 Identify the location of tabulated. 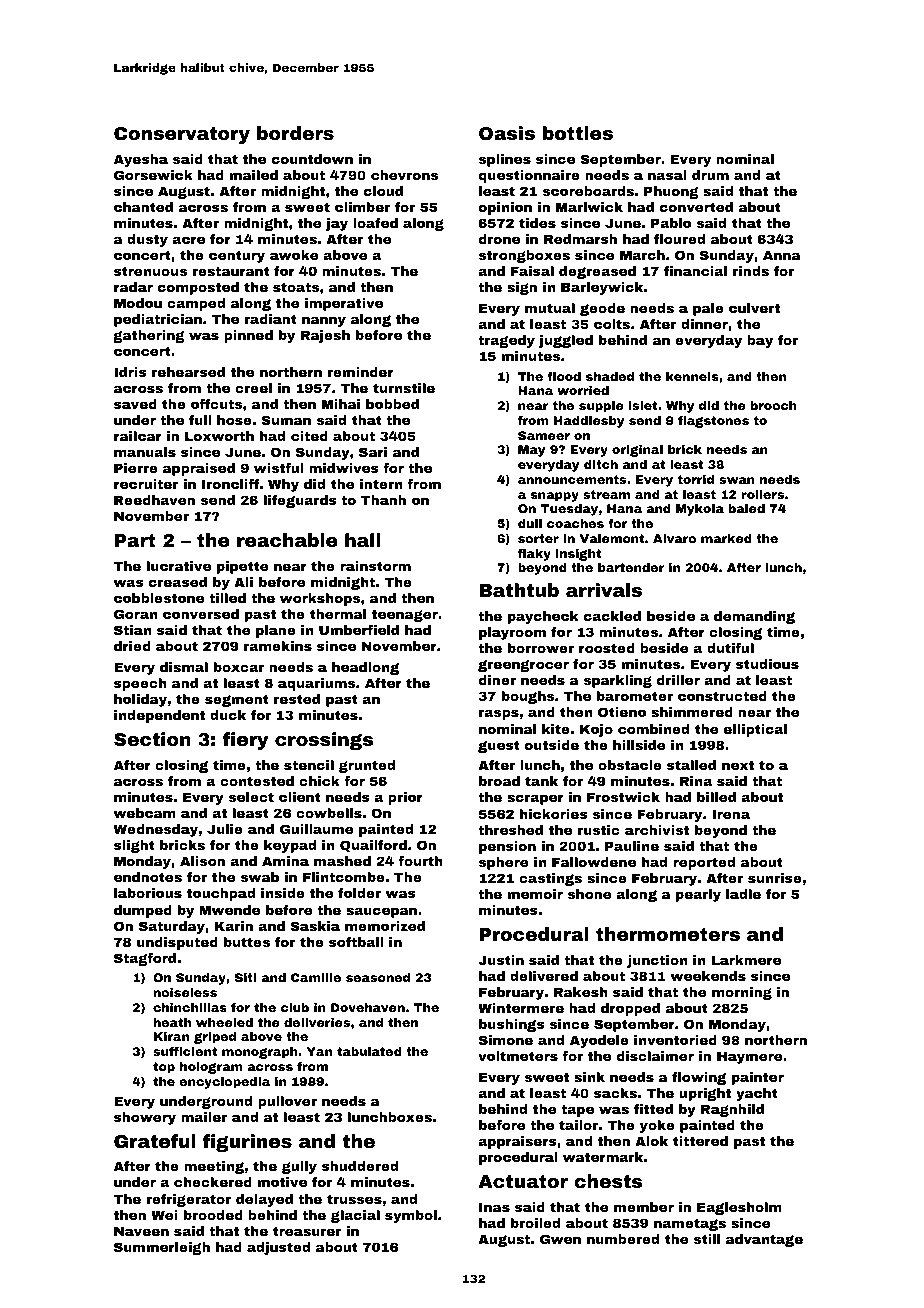
(369, 1051).
